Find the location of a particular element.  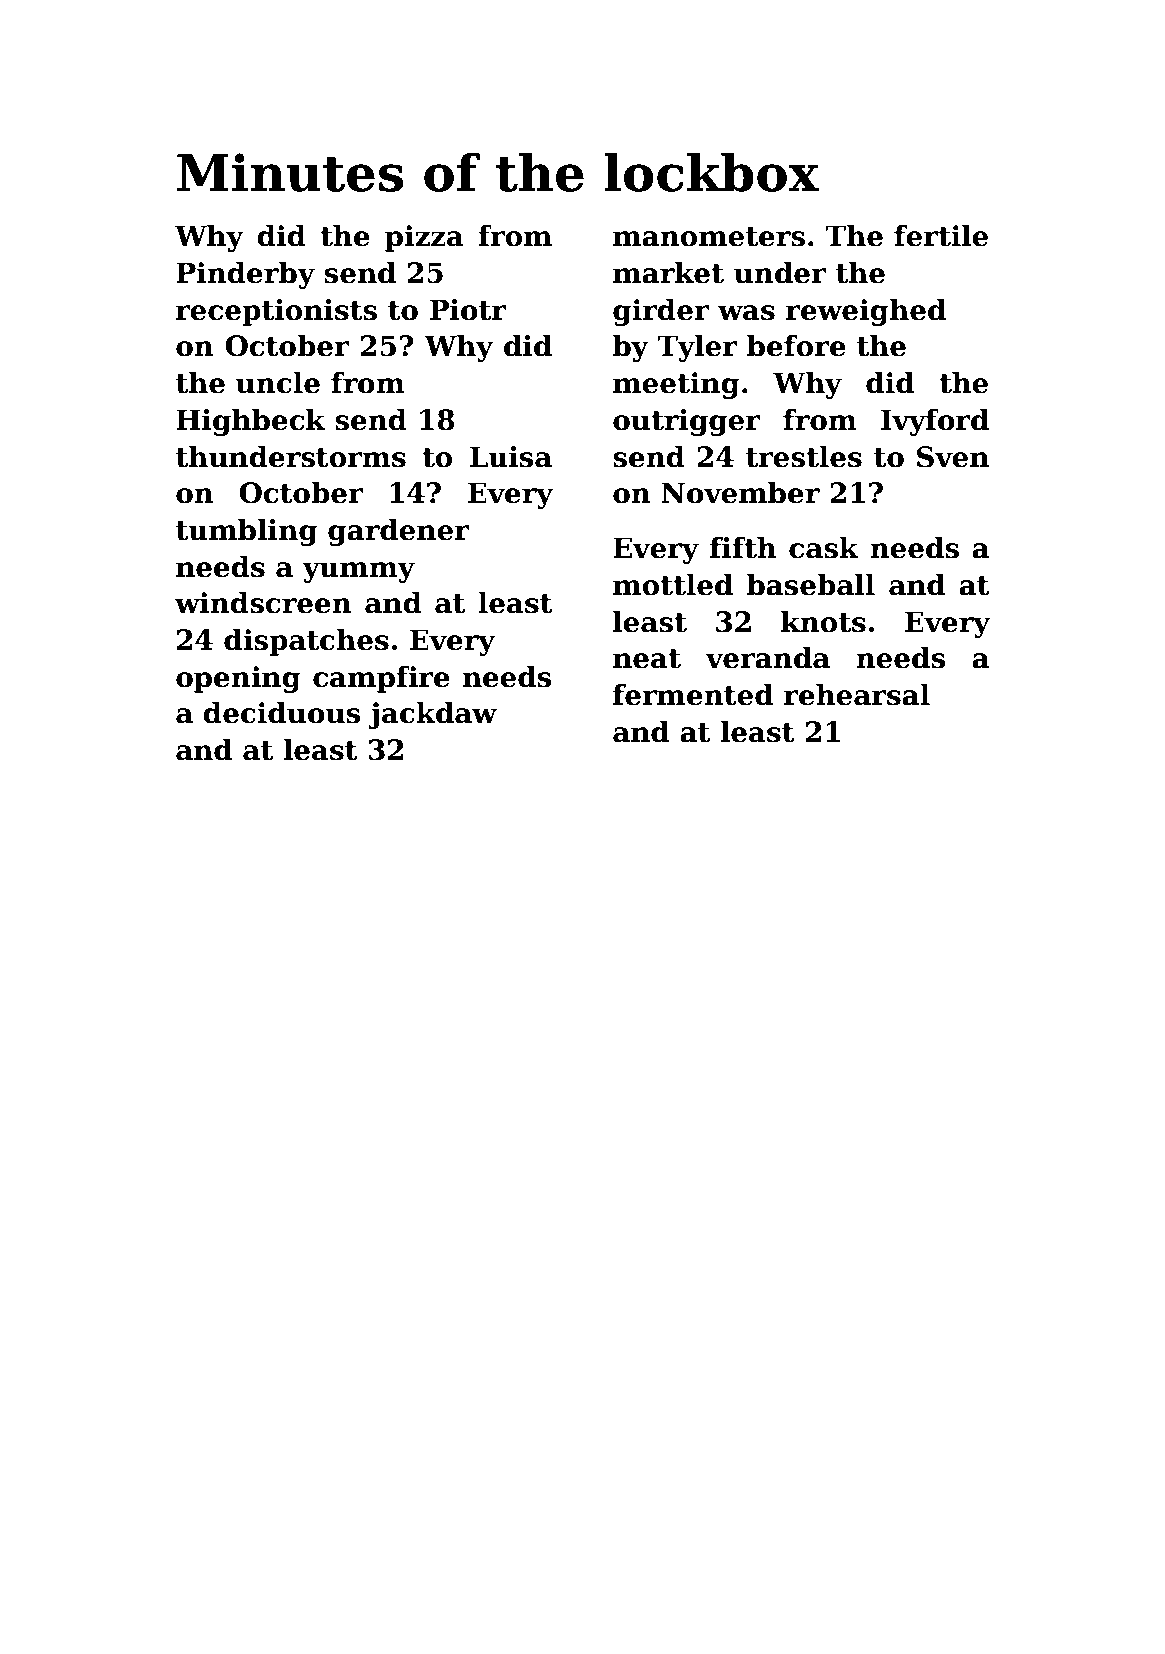

gardener is located at coordinates (399, 532).
